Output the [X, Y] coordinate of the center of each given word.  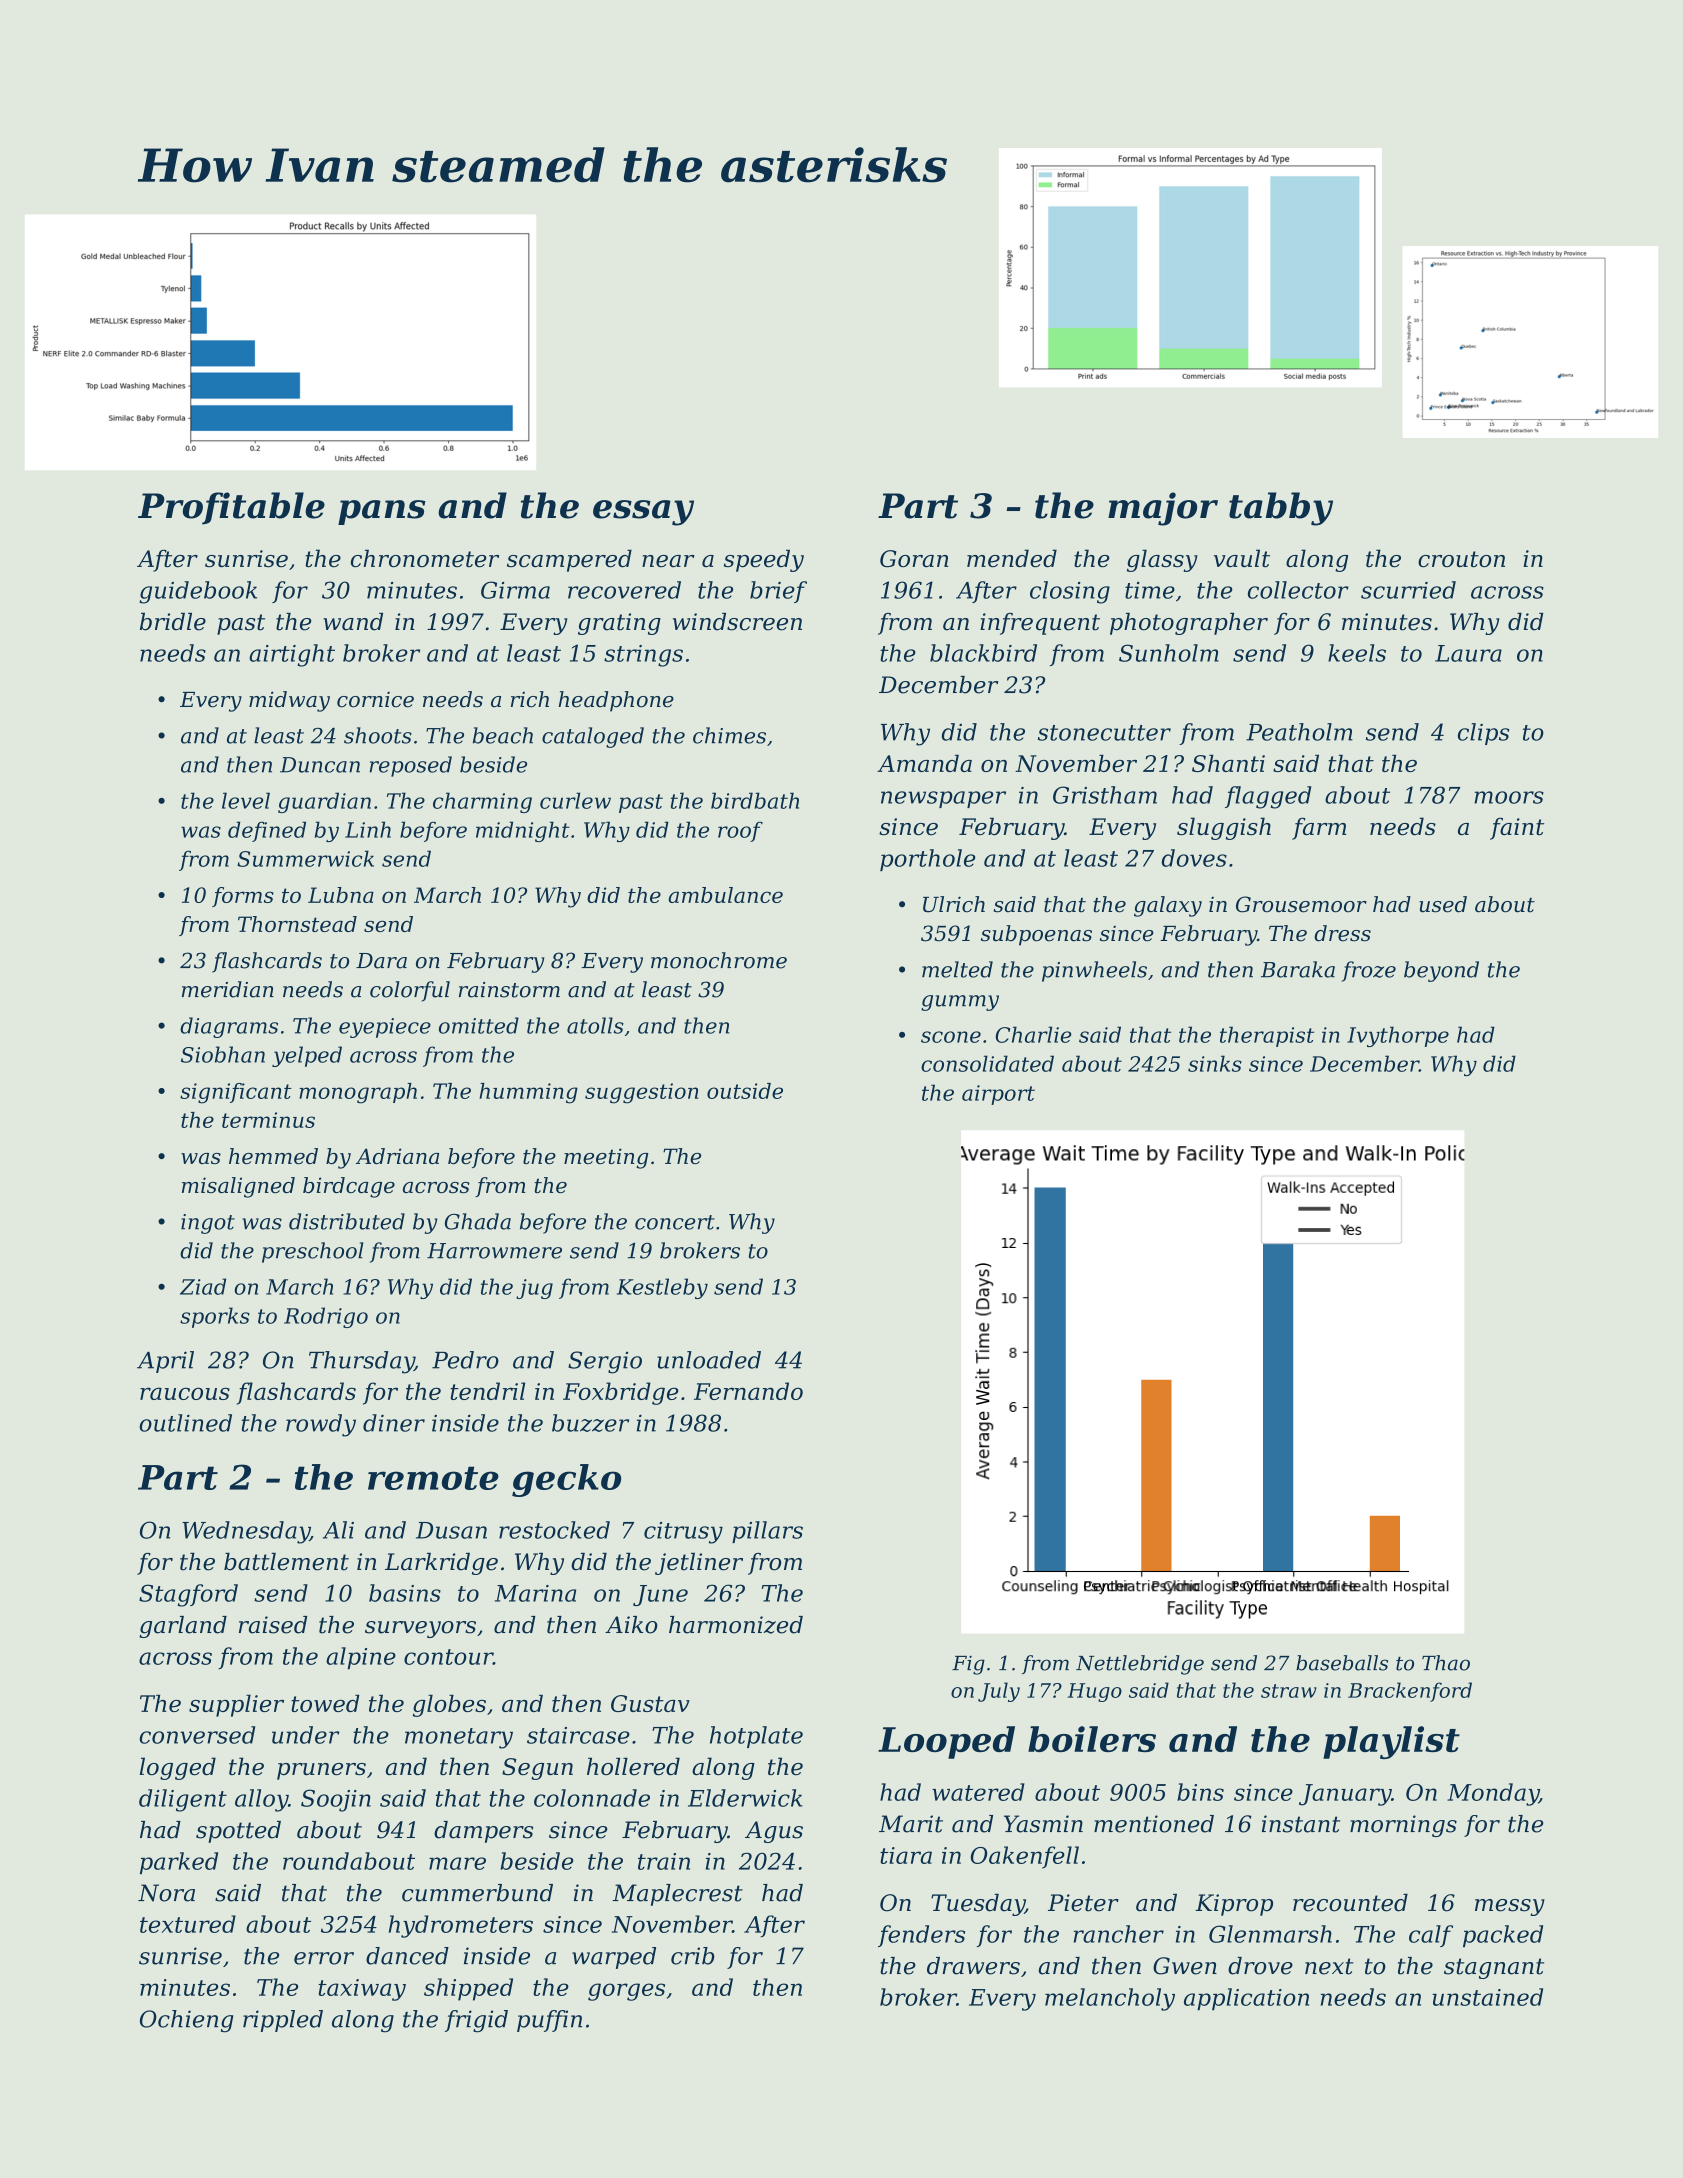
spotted [238, 1832]
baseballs [1342, 1663]
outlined [185, 1423]
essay [643, 513]
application [1246, 1999]
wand [353, 622]
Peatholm [1299, 732]
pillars [767, 1532]
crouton [1461, 559]
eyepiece [385, 1028]
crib [692, 1956]
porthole [928, 860]
